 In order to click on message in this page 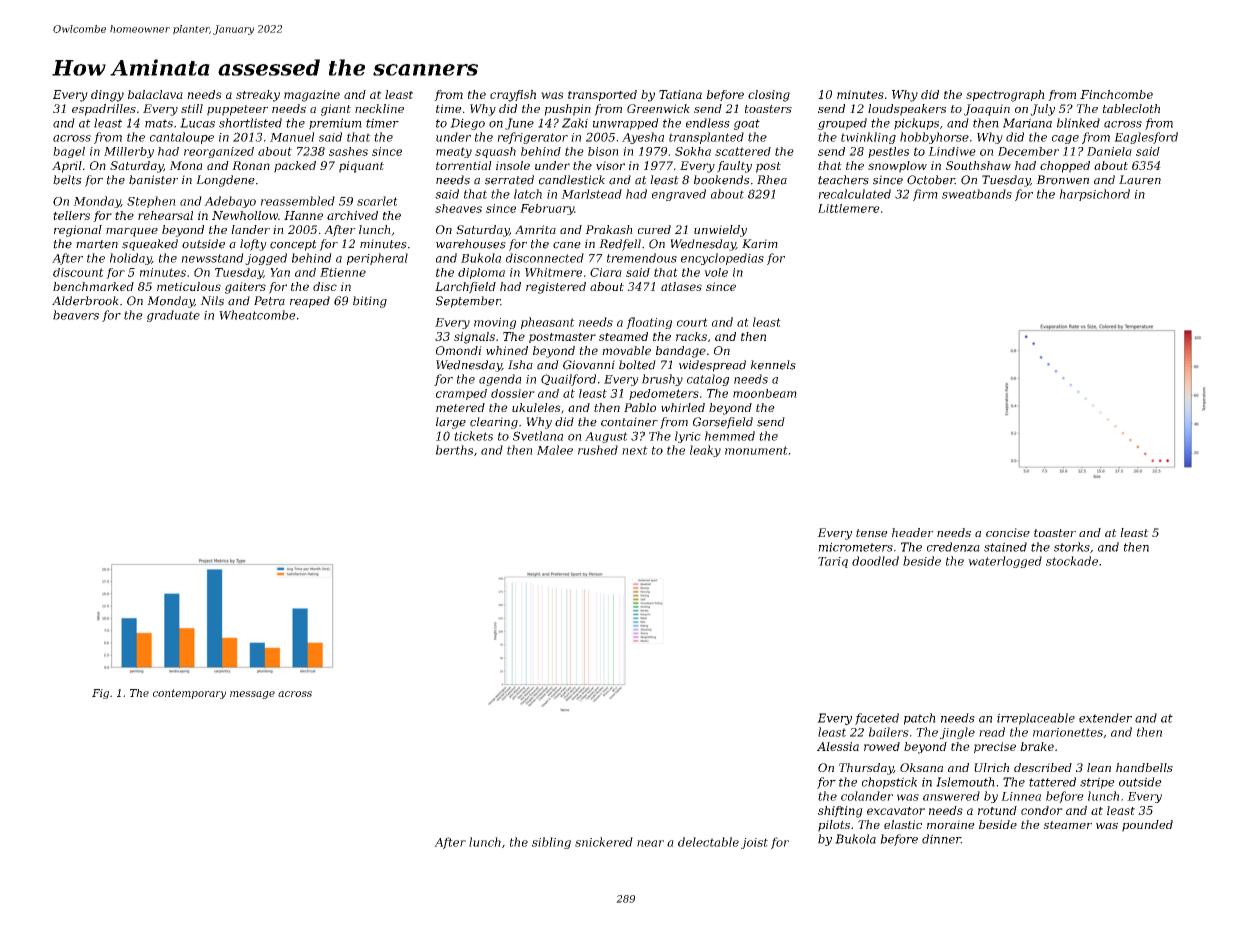, I will do `click(252, 695)`.
